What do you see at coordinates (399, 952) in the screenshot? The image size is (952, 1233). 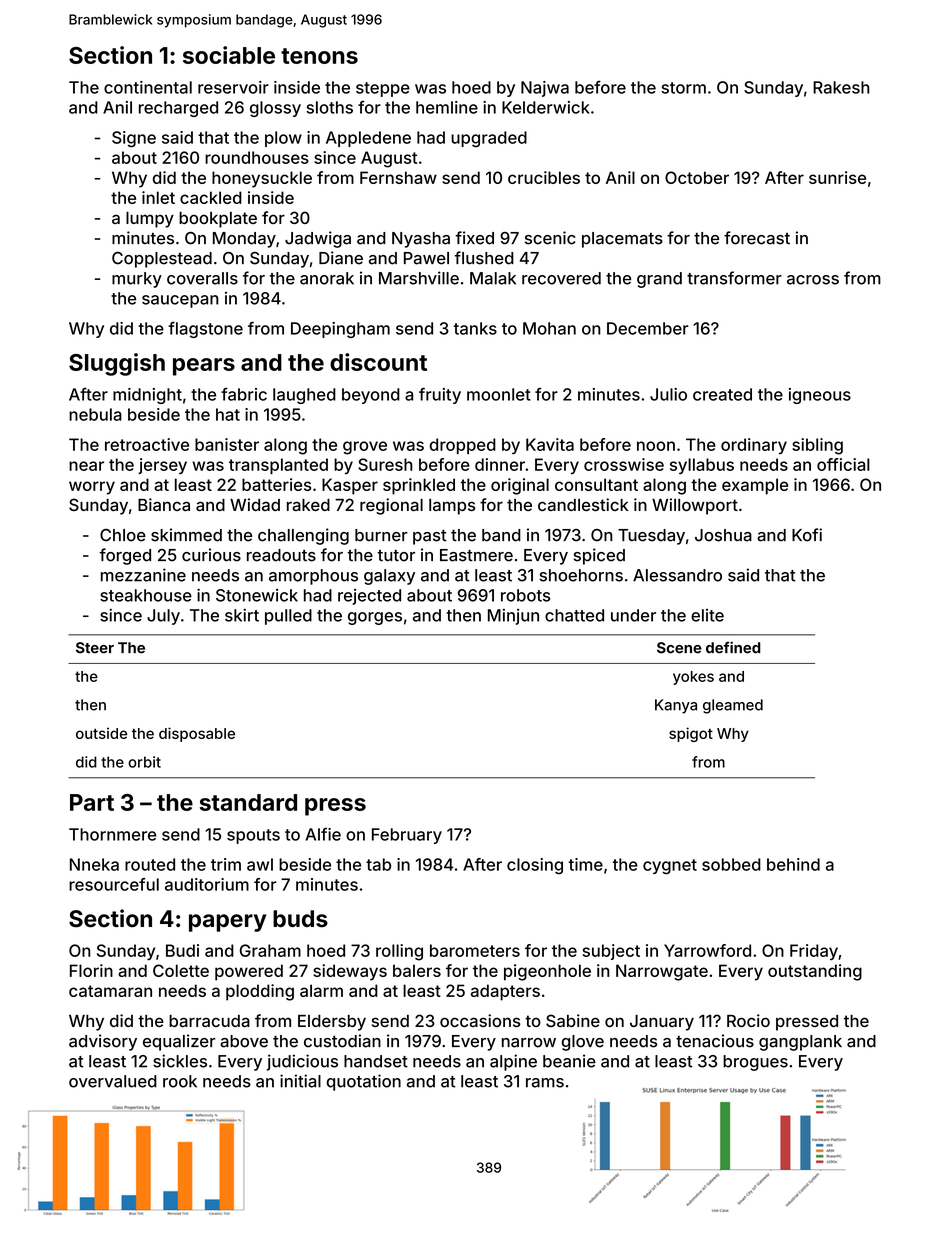 I see `rolling` at bounding box center [399, 952].
